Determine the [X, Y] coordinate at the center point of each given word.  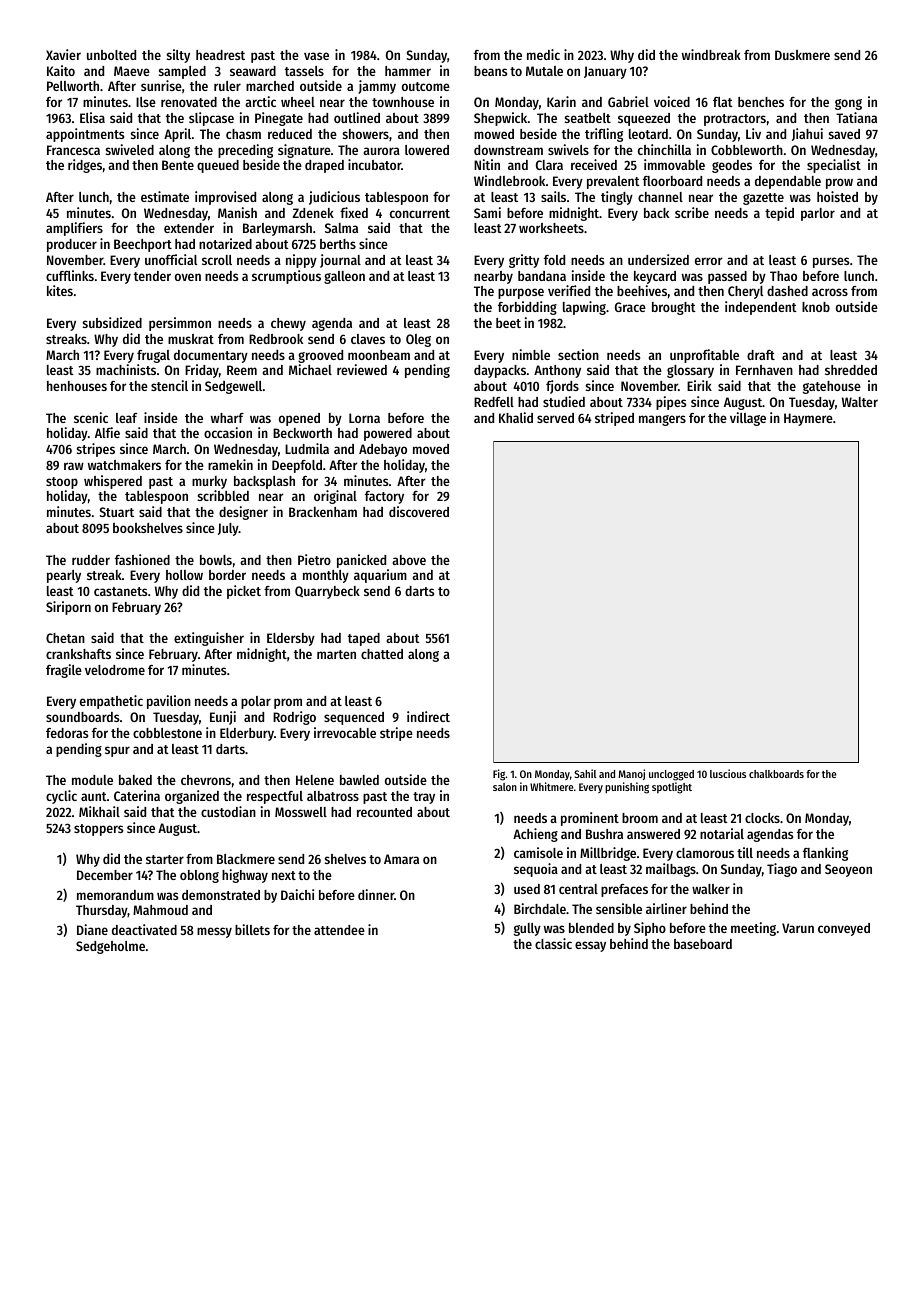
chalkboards [776, 774]
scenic [91, 417]
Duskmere [802, 55]
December [105, 875]
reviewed [362, 369]
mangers [662, 420]
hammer [408, 71]
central [578, 889]
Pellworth [73, 86]
